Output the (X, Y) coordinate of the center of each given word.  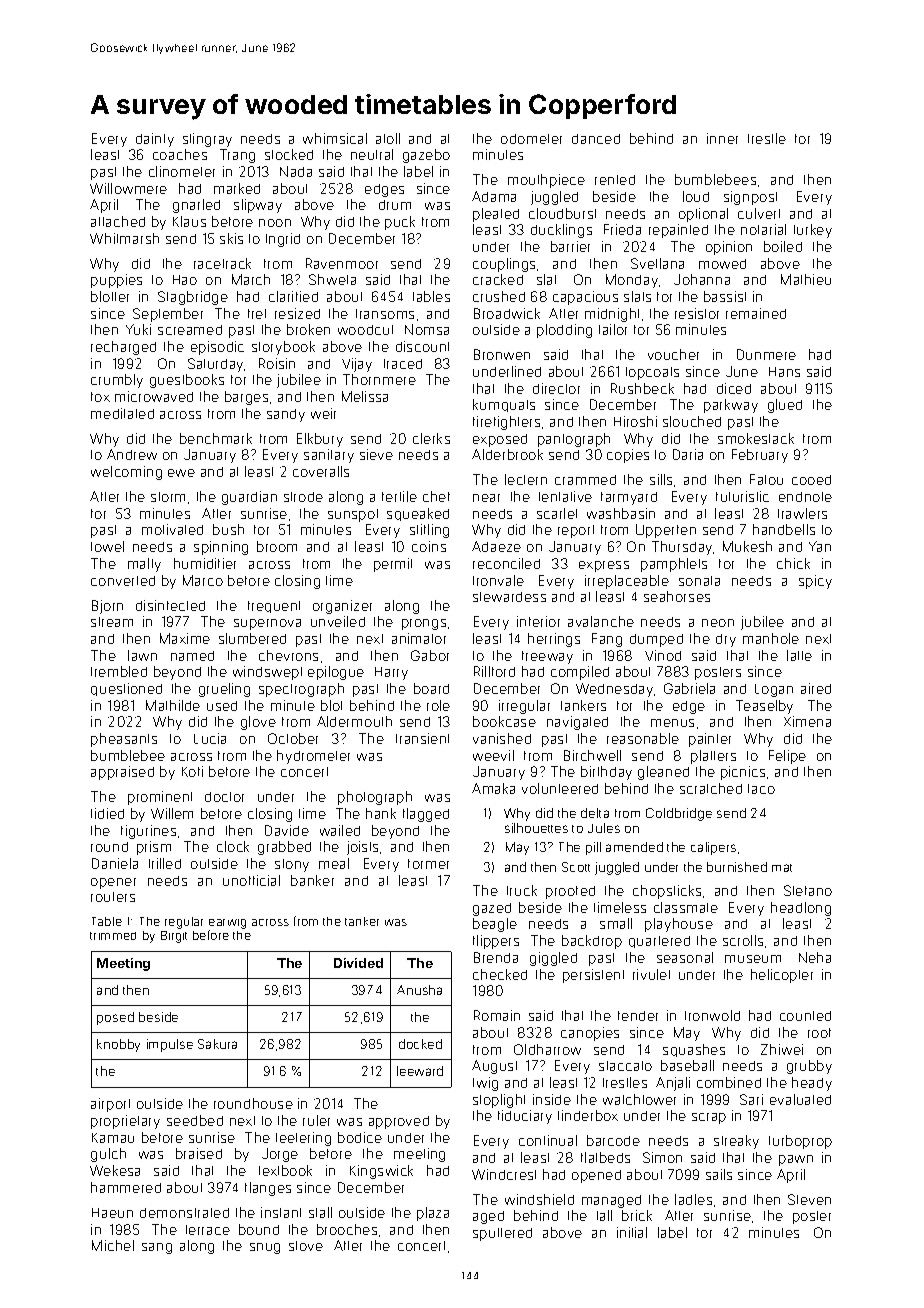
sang (157, 1248)
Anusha (419, 990)
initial (632, 1232)
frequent (274, 607)
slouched (692, 421)
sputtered (502, 1234)
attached (118, 221)
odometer (531, 139)
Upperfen (666, 531)
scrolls (743, 940)
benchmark (216, 438)
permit (393, 565)
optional (703, 215)
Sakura (217, 1044)
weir (323, 413)
